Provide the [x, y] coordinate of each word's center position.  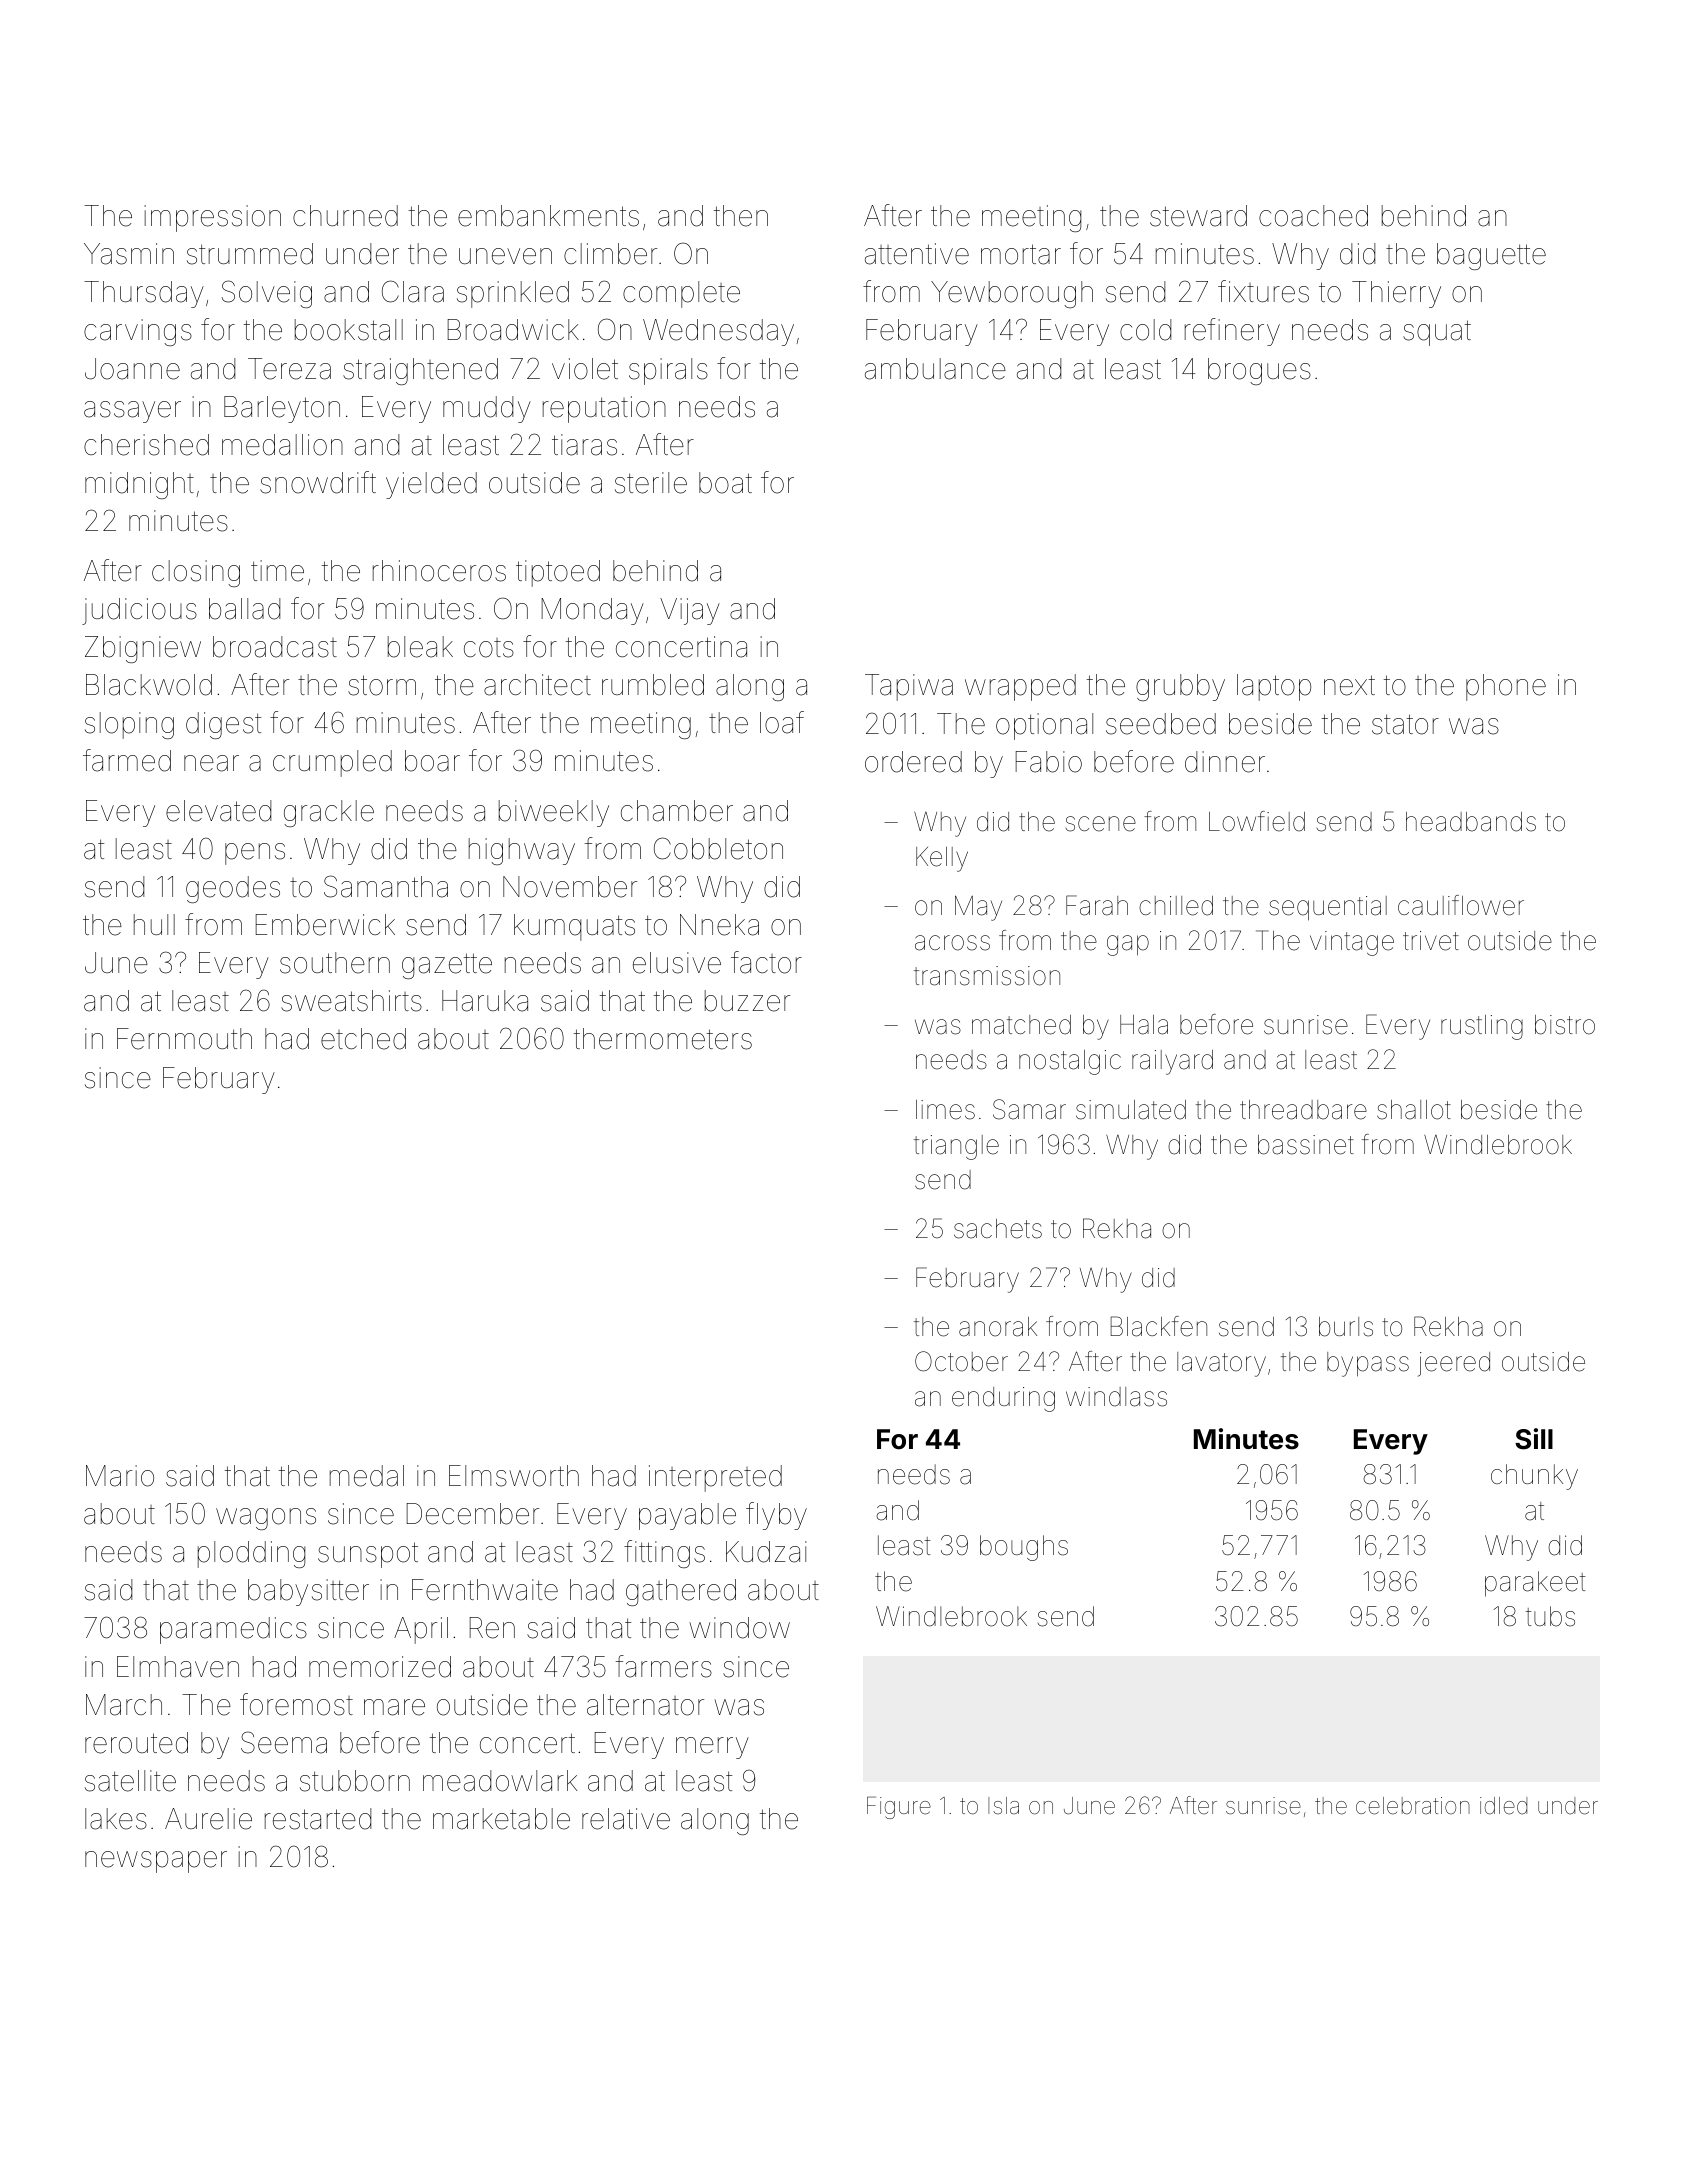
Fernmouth [184, 1039]
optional [1044, 726]
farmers [664, 1666]
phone [1506, 687]
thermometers [663, 1039]
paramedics [233, 1630]
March [124, 1705]
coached [1313, 216]
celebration [1413, 1806]
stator [1405, 724]
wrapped [1020, 687]
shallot [1414, 1110]
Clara [413, 291]
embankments [548, 216]
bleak [420, 647]
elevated [218, 811]
